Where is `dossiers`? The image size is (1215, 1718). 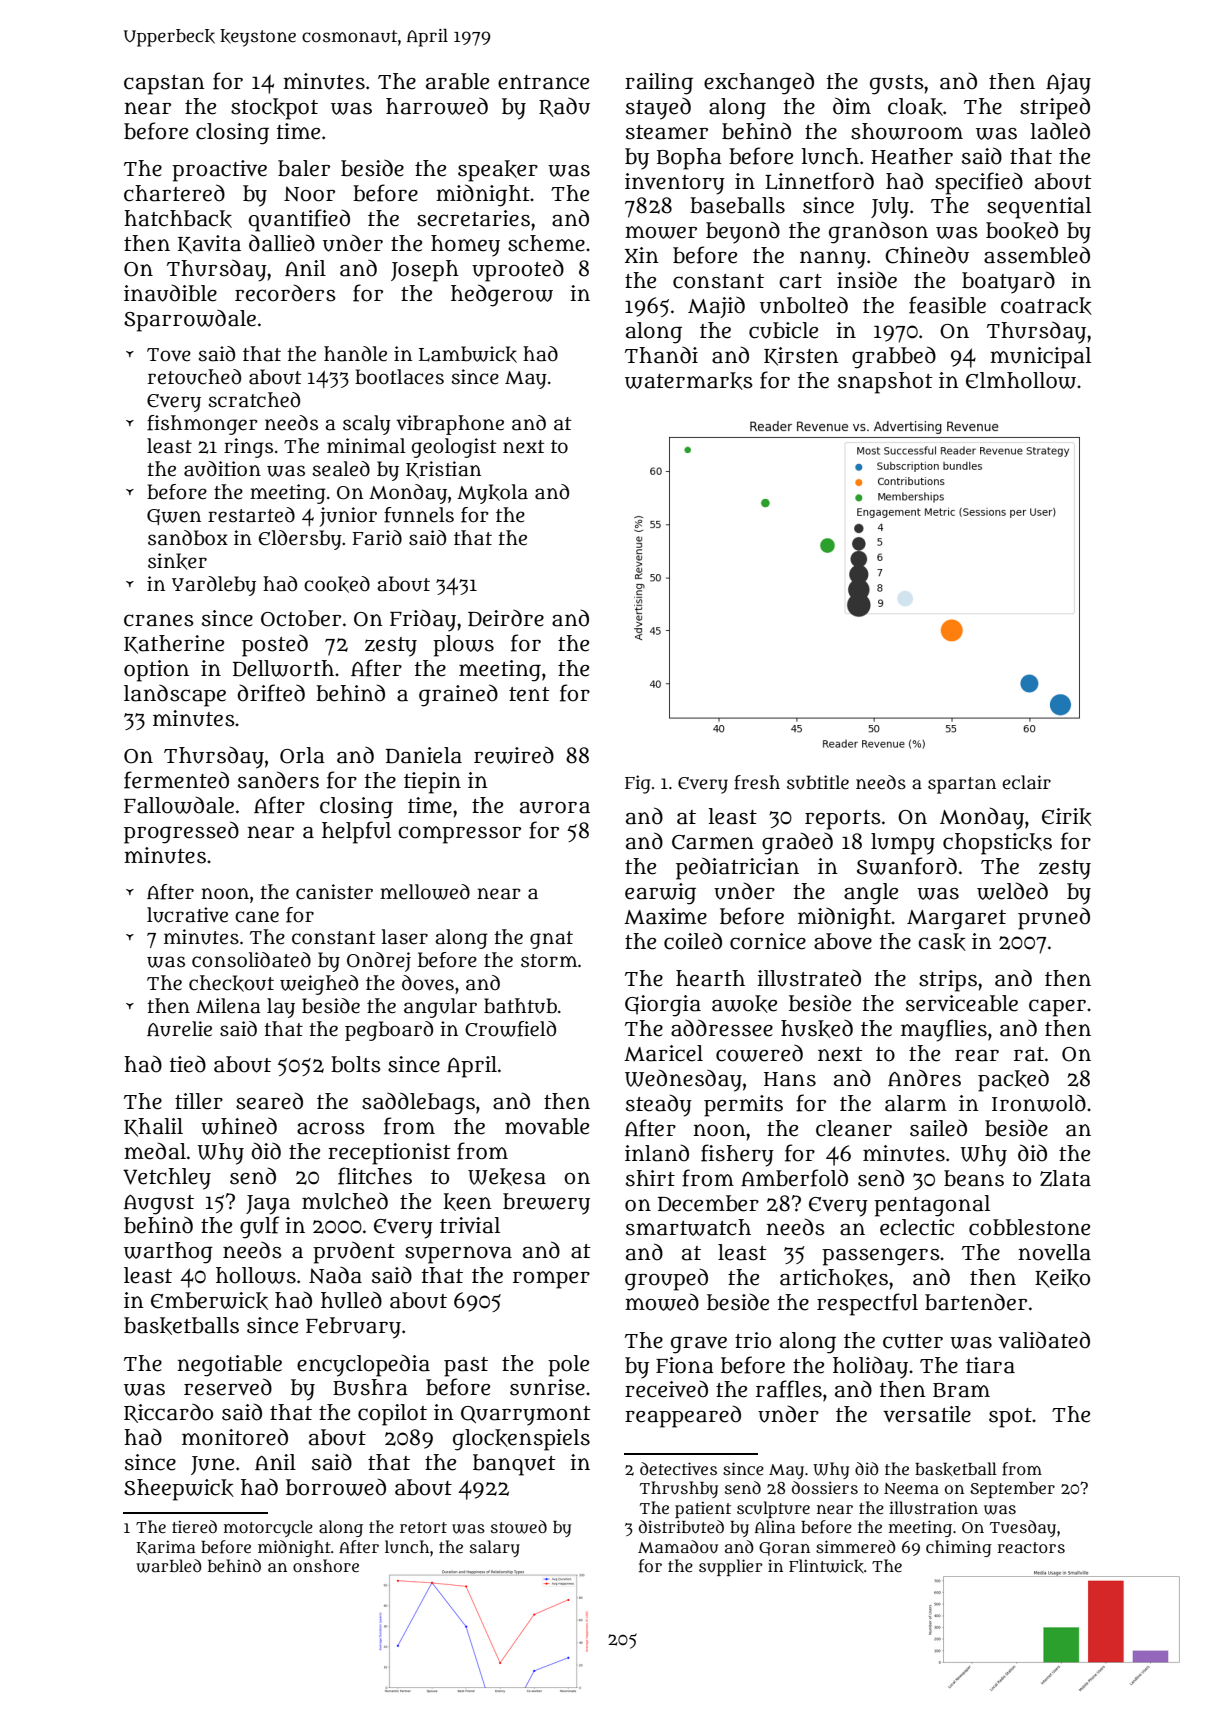 dossiers is located at coordinates (825, 1487).
